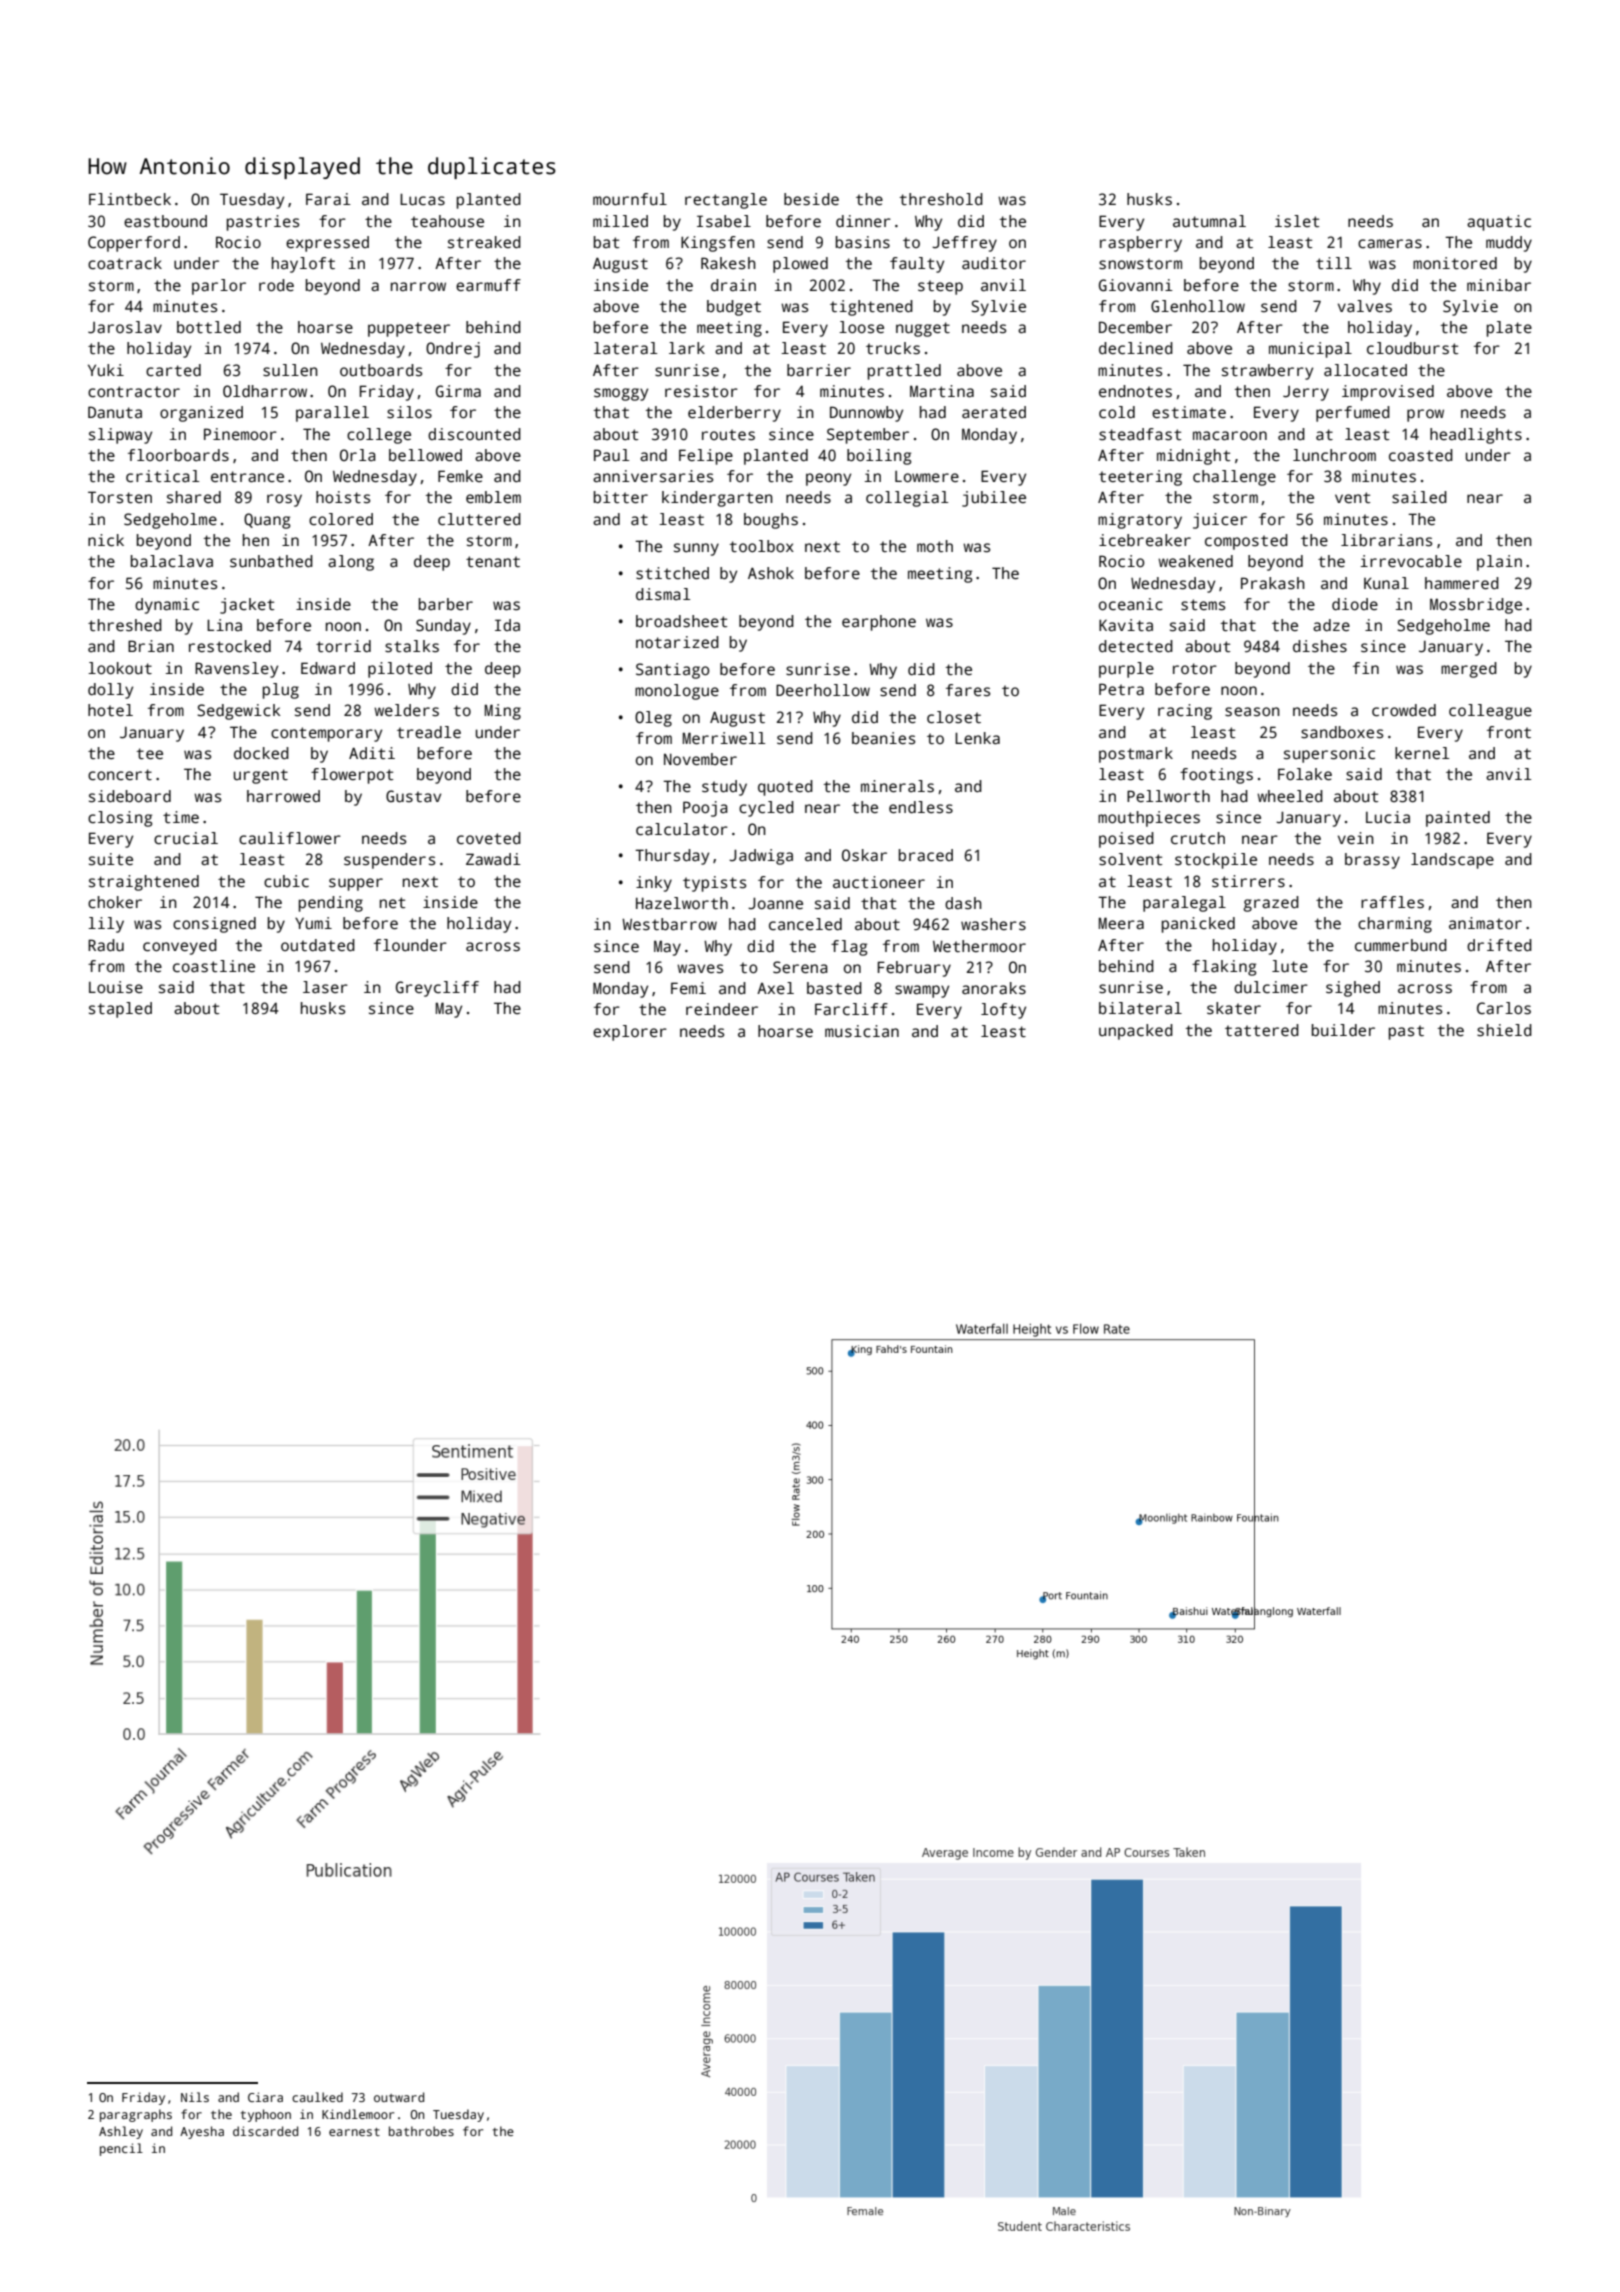  I want to click on explorer, so click(630, 1033).
